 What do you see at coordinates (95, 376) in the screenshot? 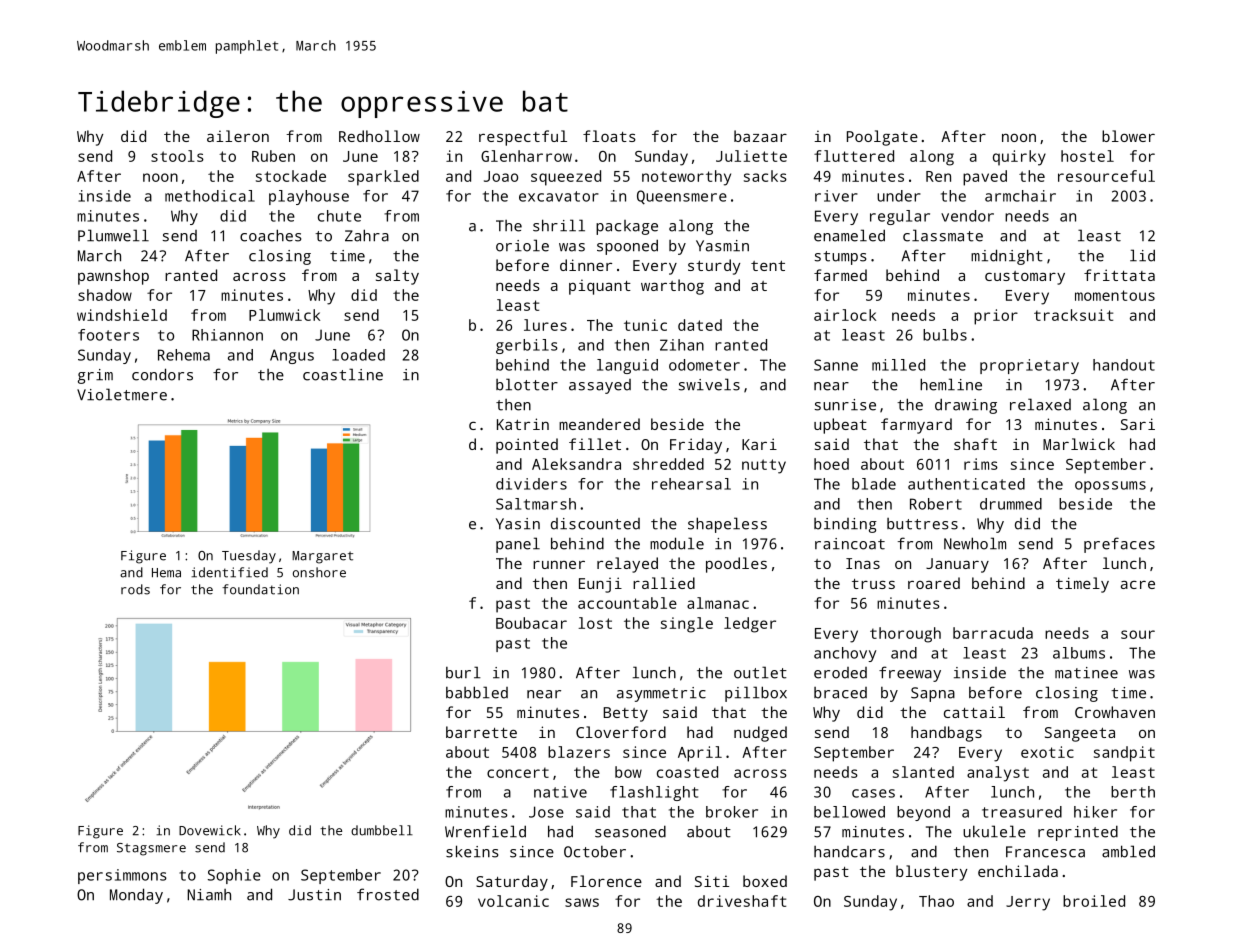
I see `grim` at bounding box center [95, 376].
